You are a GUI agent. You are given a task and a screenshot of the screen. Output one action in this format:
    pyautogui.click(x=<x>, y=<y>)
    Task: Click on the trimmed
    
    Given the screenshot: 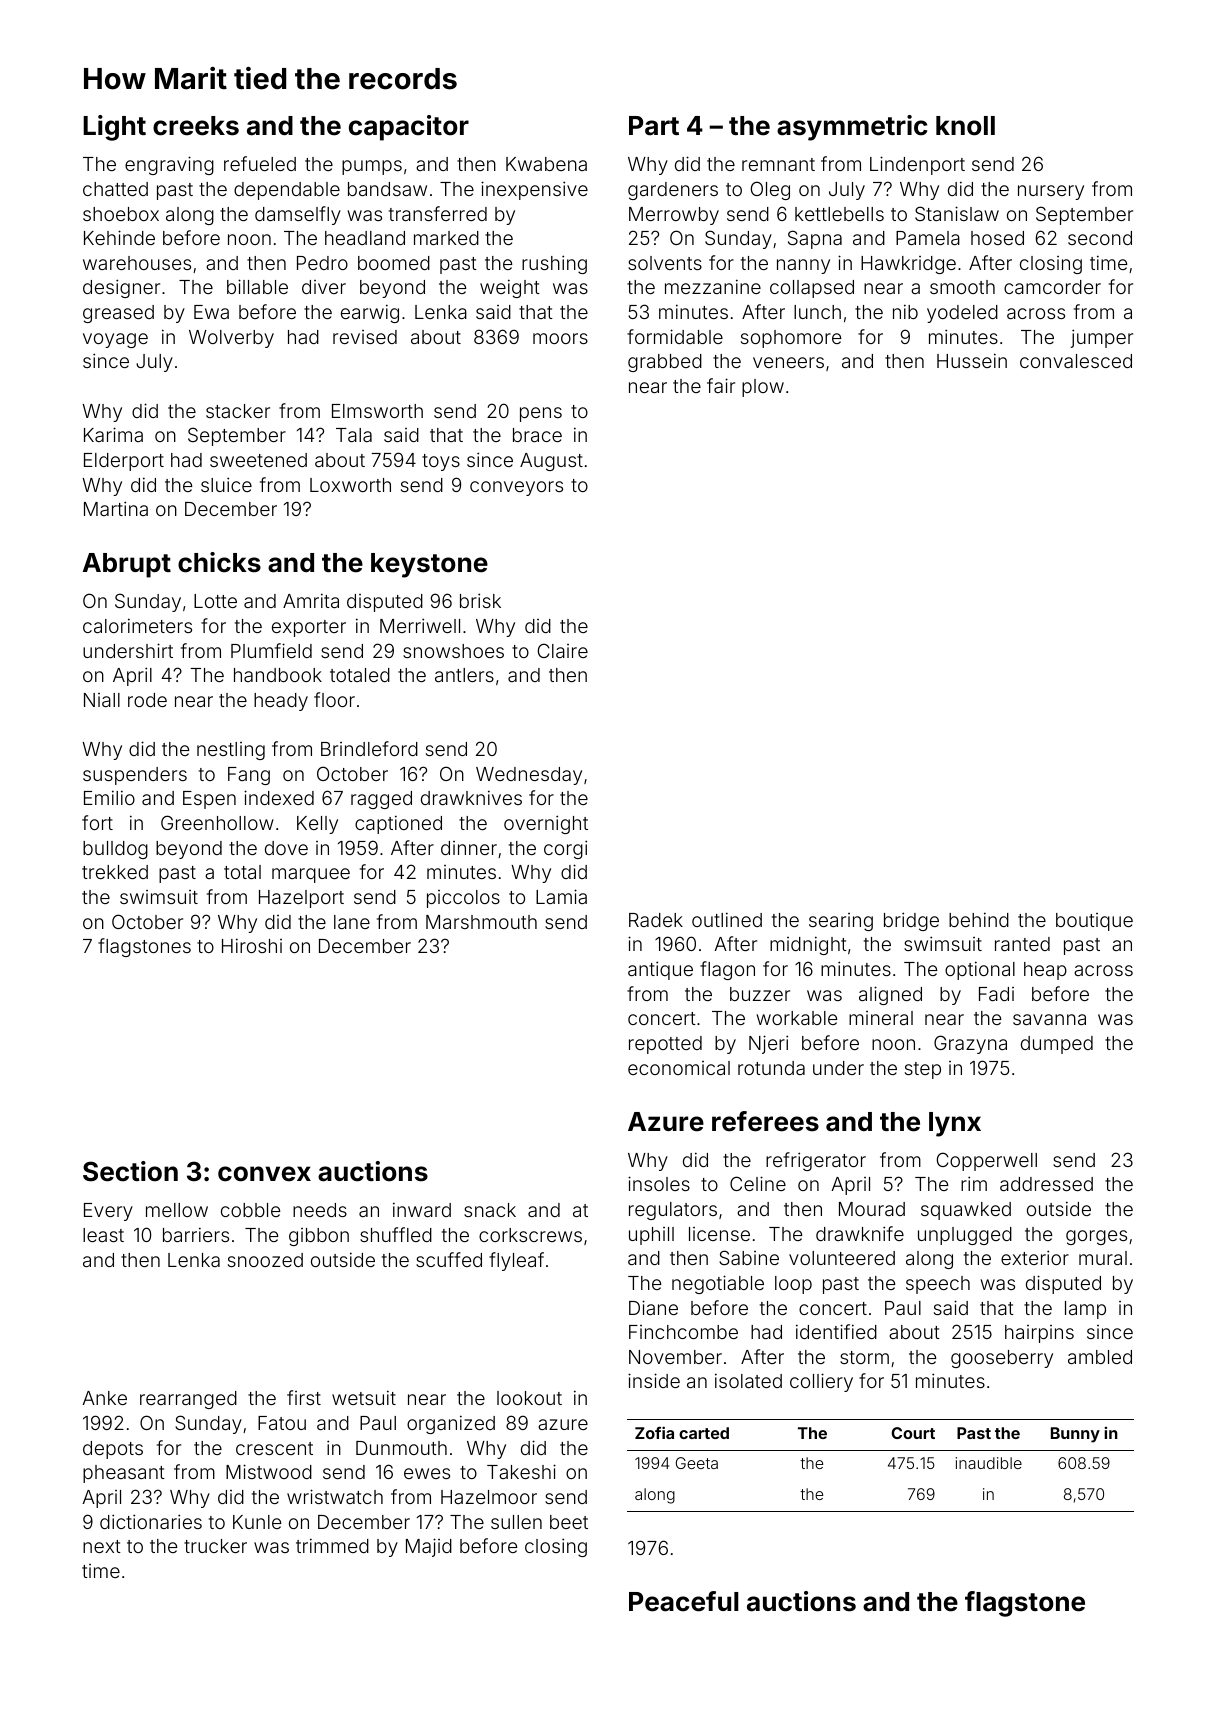 What is the action you would take?
    pyautogui.click(x=332, y=1545)
